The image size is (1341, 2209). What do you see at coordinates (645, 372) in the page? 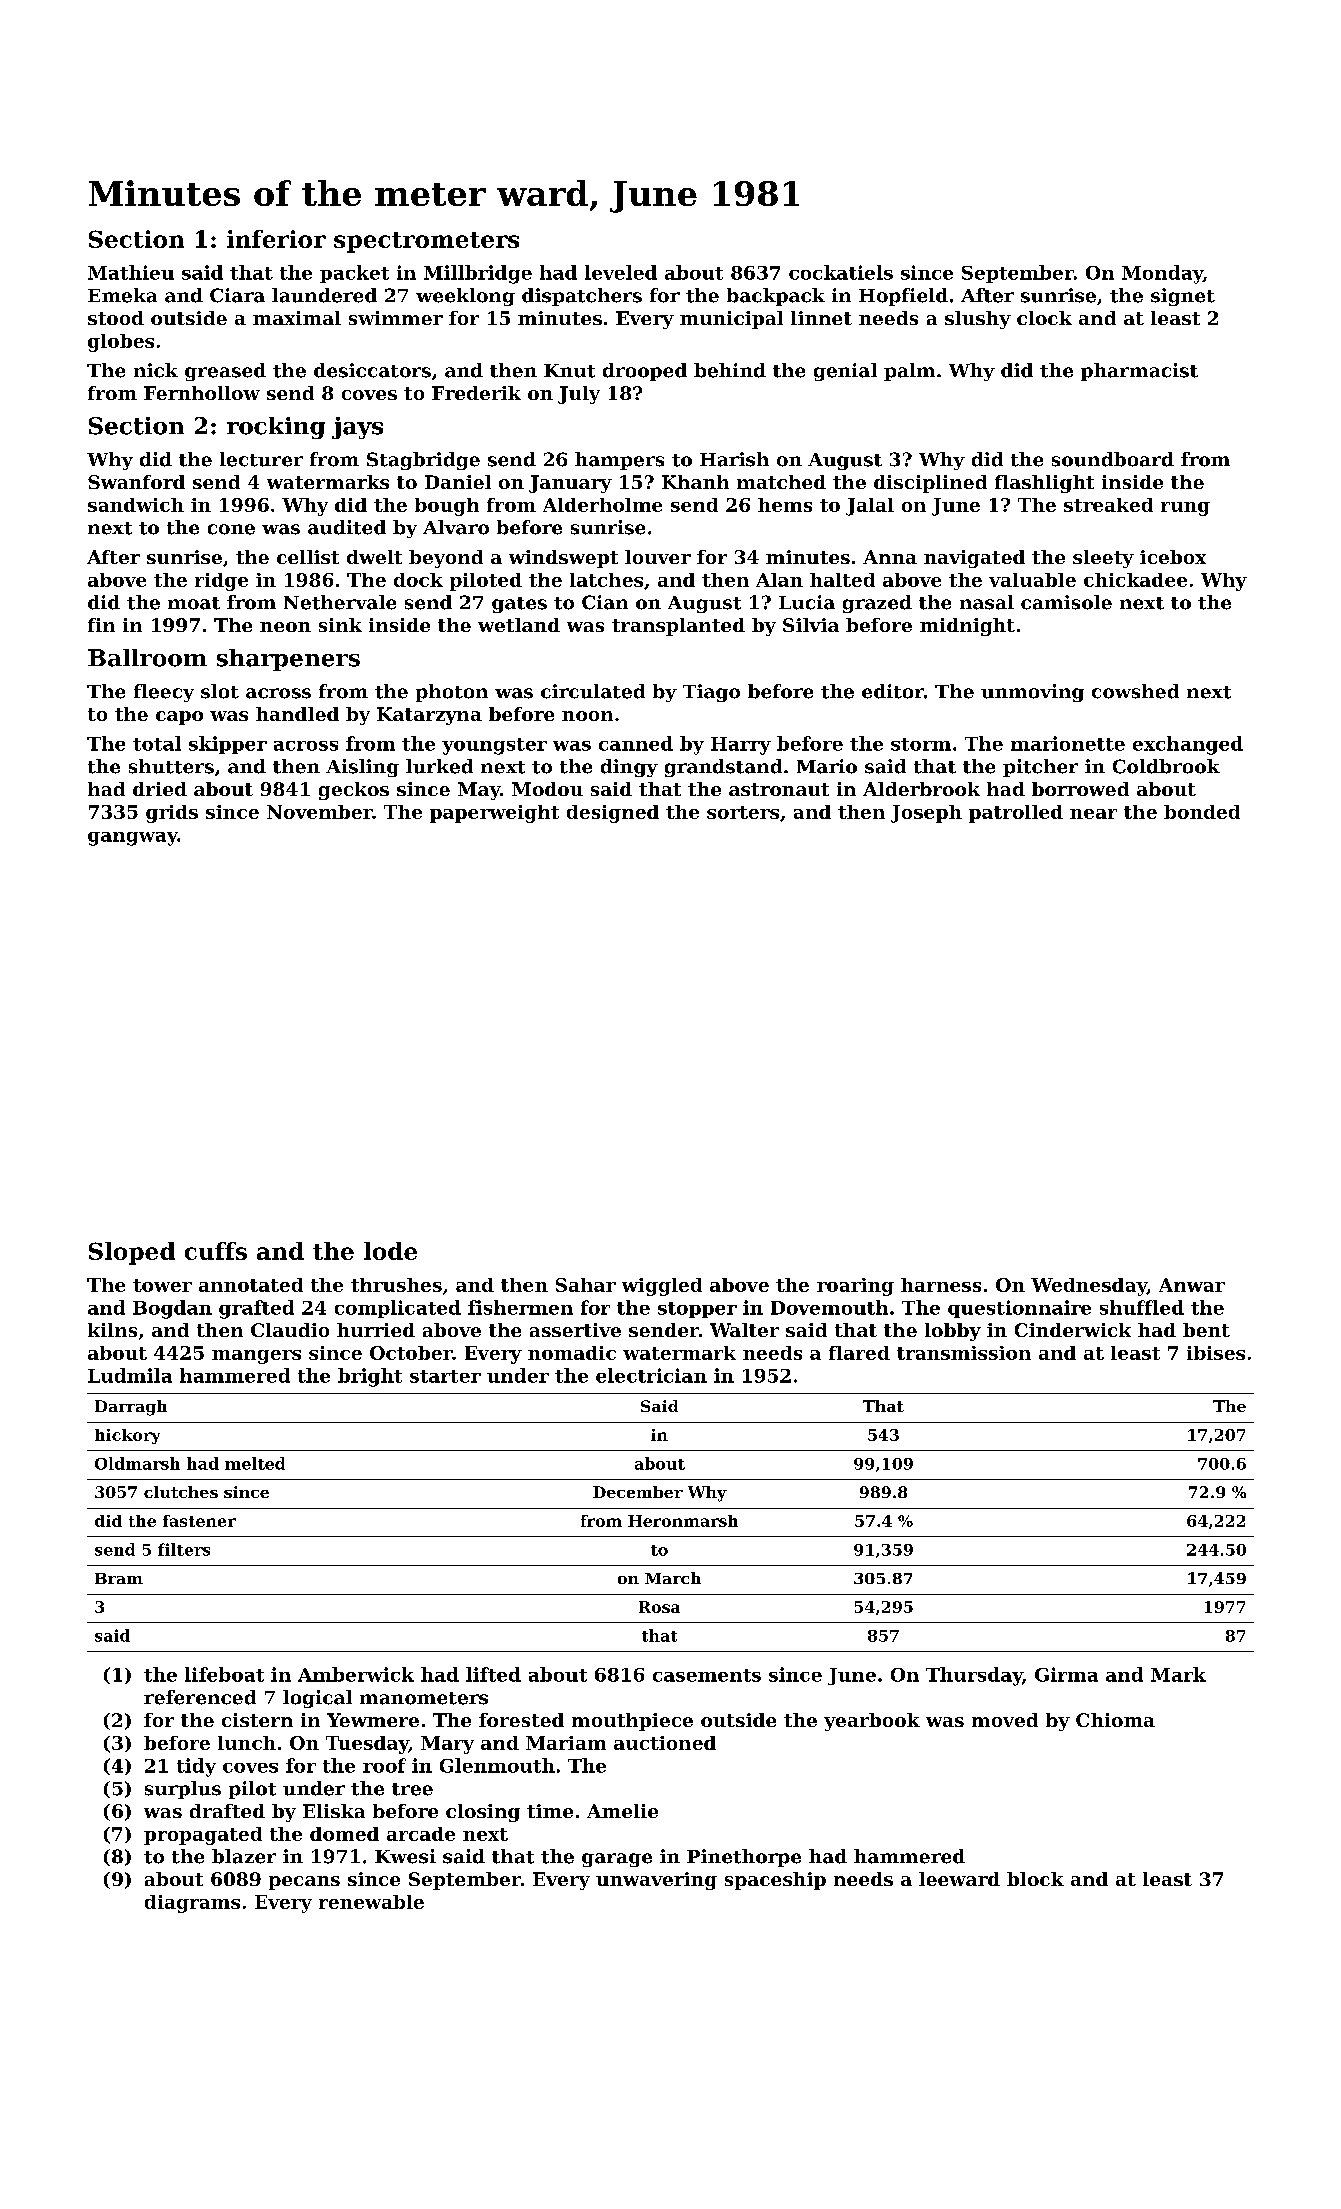
I see `drooped` at bounding box center [645, 372].
